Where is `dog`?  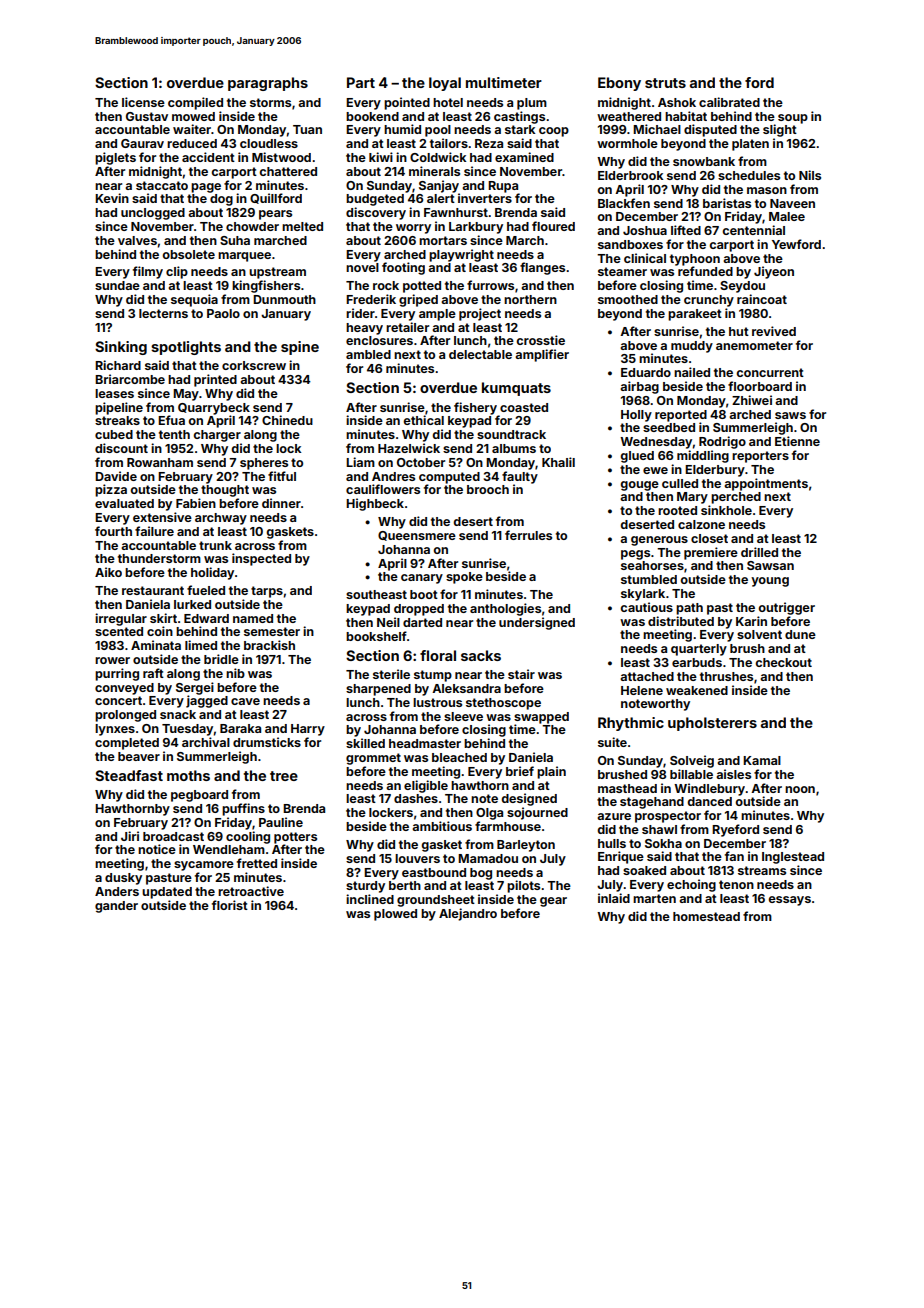
dog is located at coordinates (221, 200).
